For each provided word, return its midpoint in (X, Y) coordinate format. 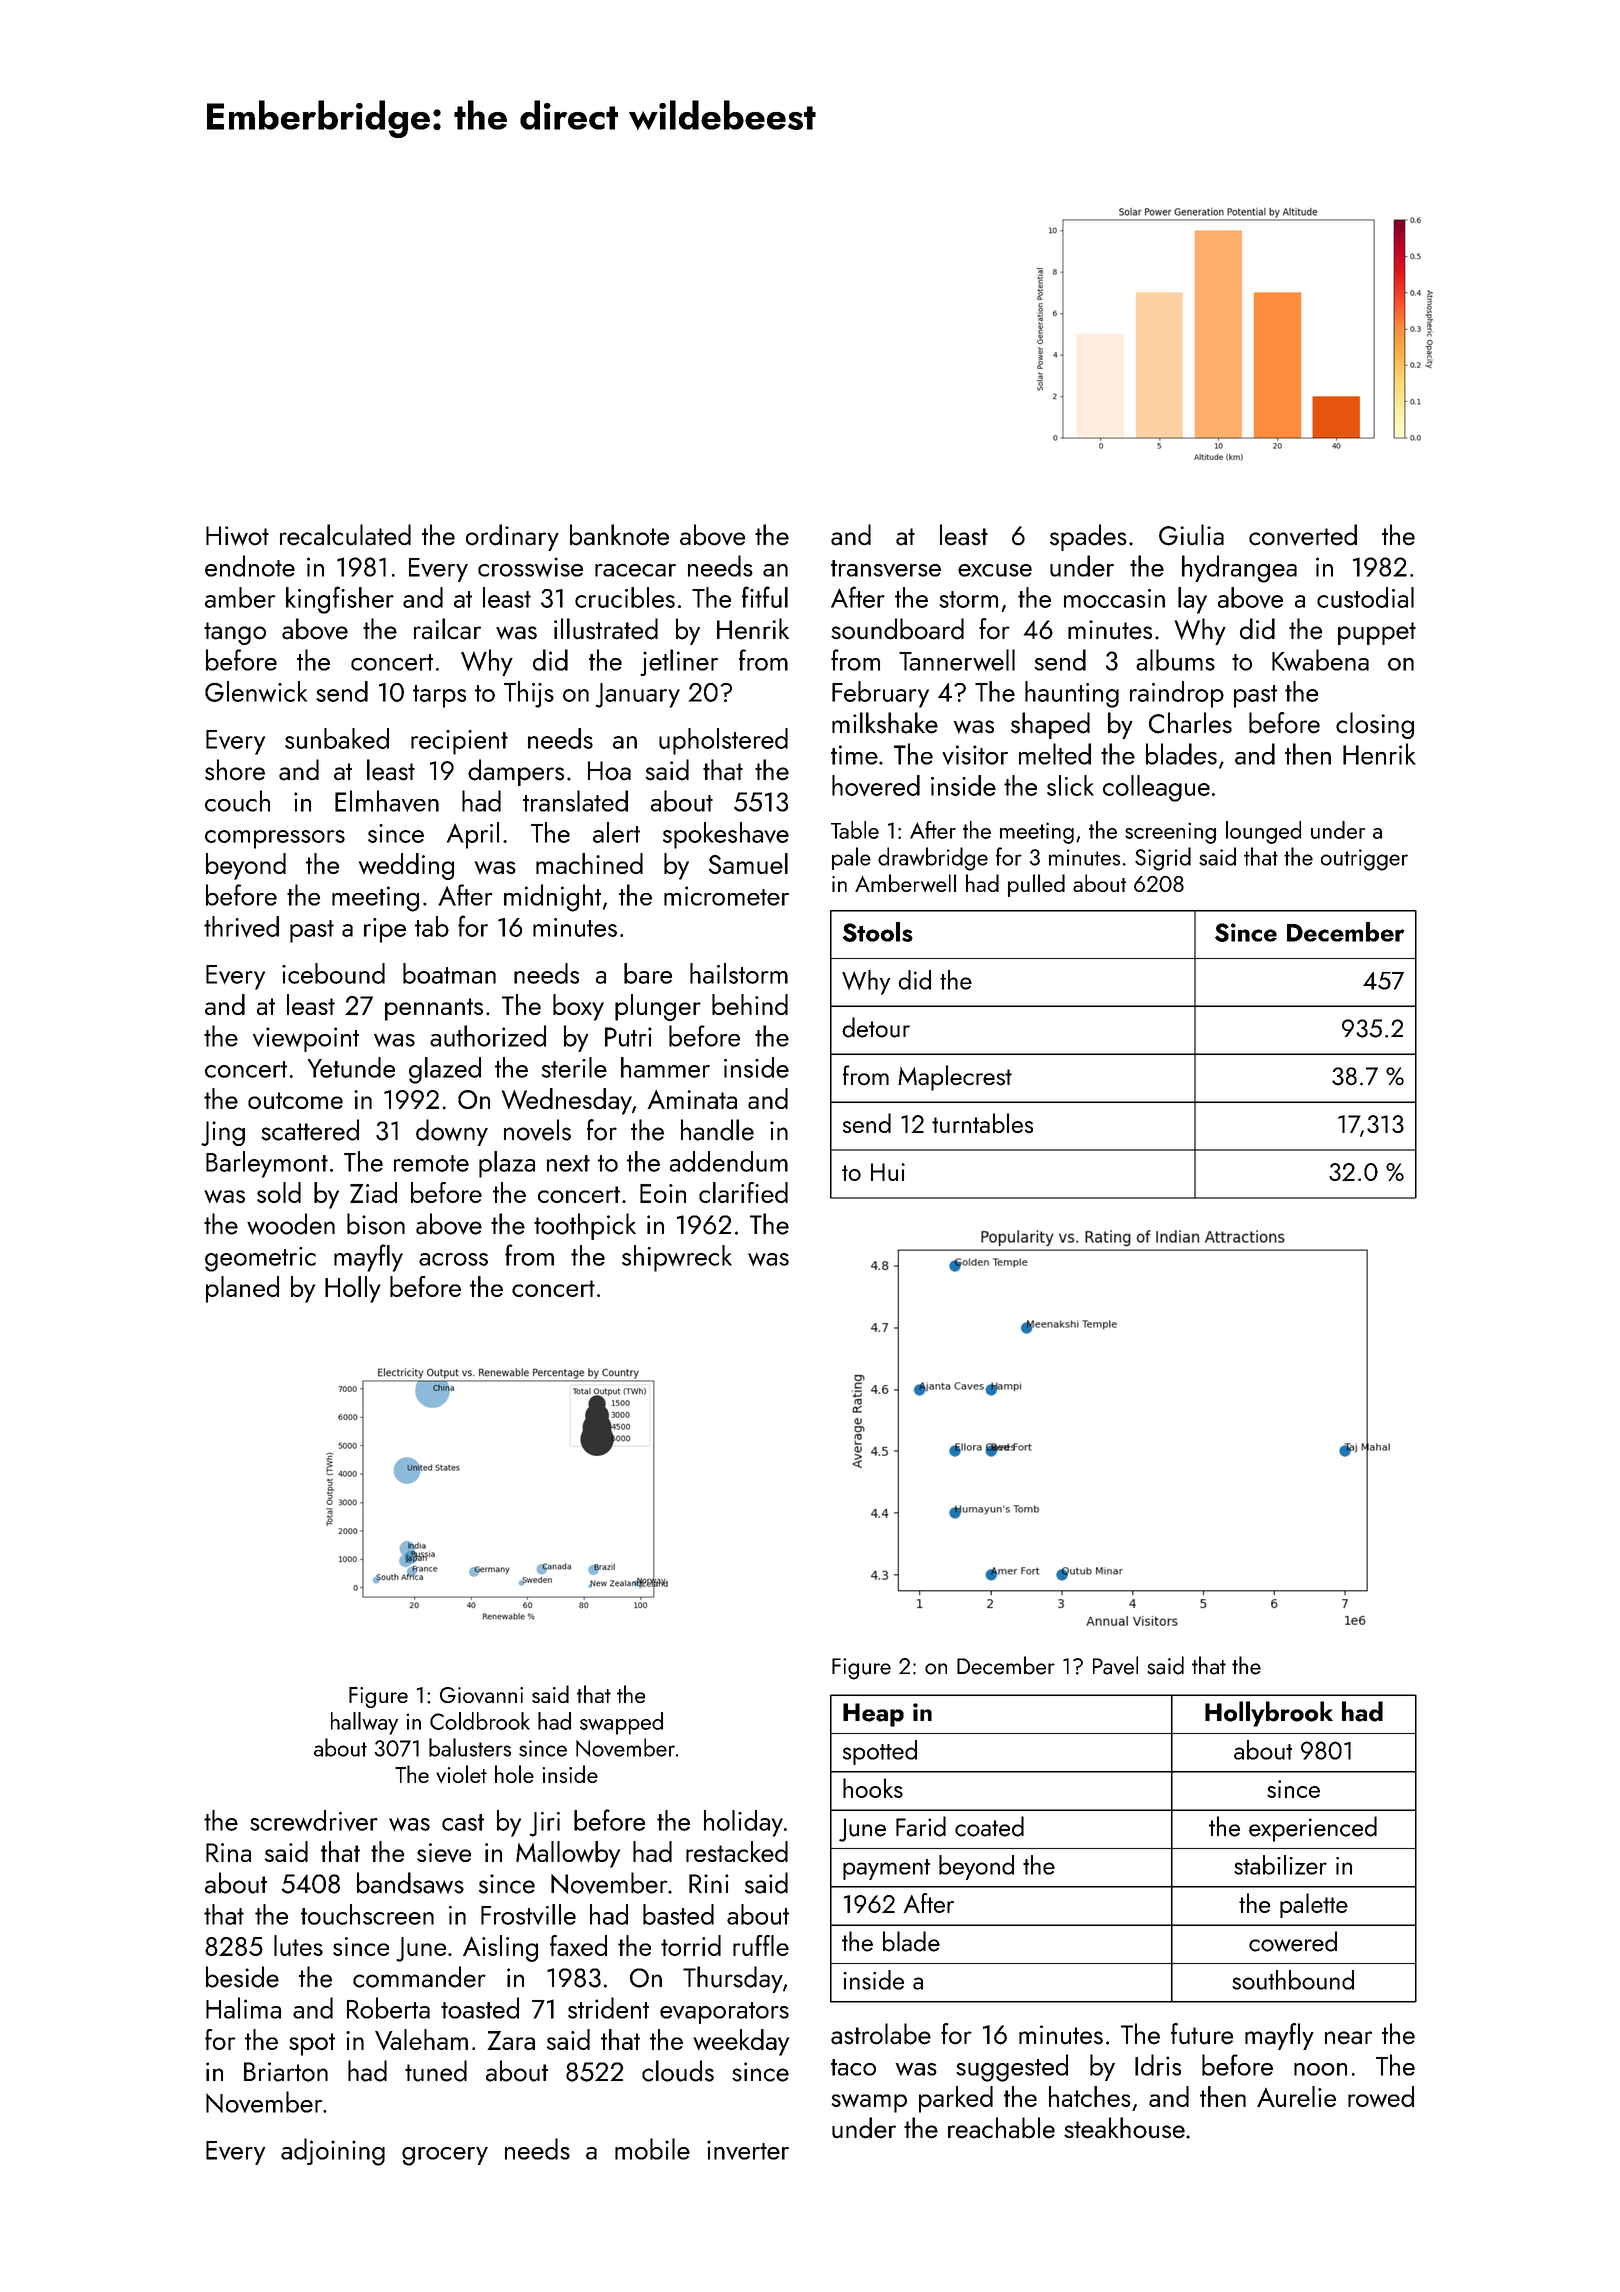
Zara (511, 2040)
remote (431, 1163)
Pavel (1115, 1665)
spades (1088, 537)
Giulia (1191, 535)
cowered (1293, 1941)
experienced (1313, 1829)
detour (876, 1027)
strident (608, 2008)
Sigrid (1163, 859)
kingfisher (340, 600)
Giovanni (481, 1695)
